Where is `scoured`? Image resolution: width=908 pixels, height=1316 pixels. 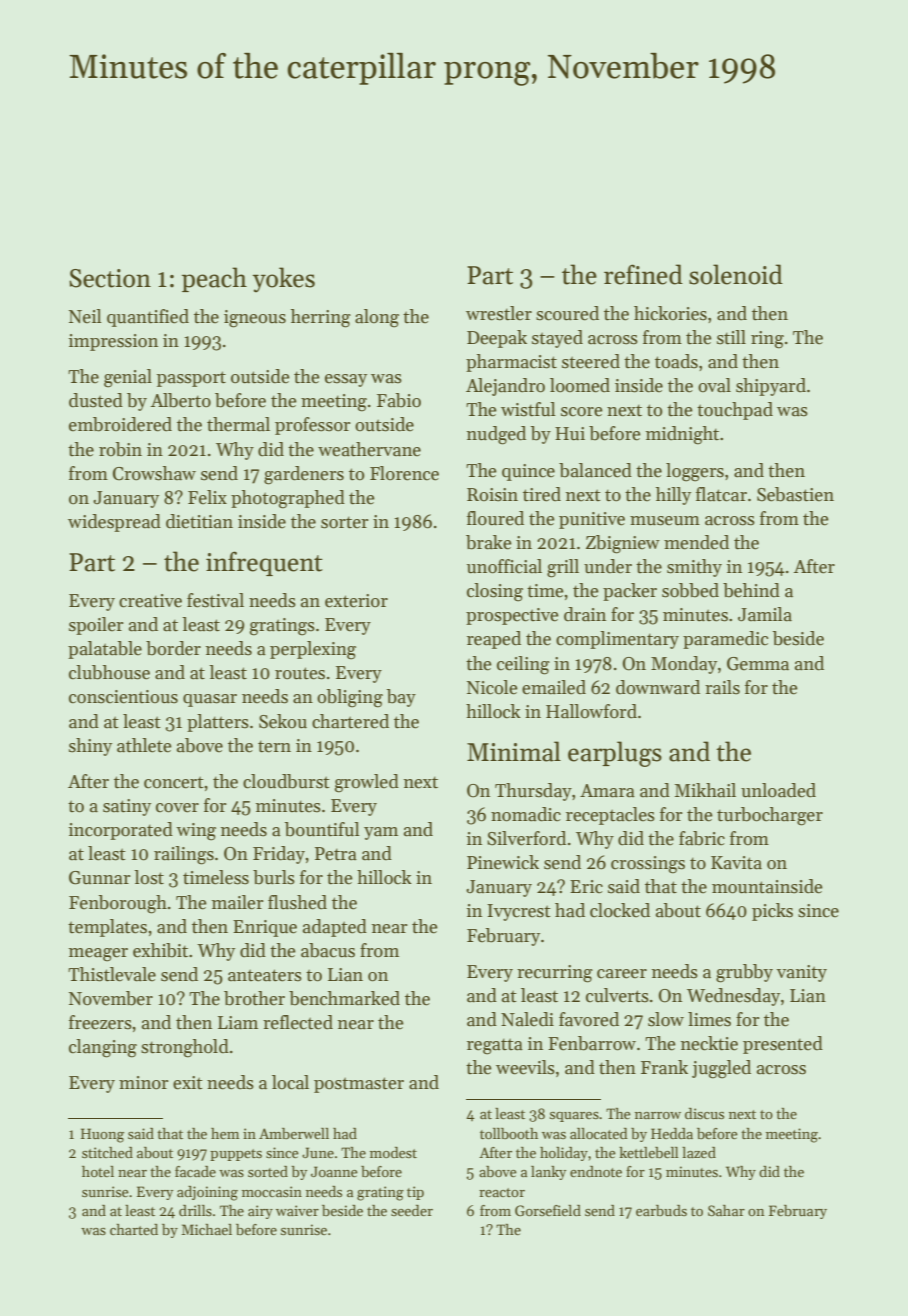
scoured is located at coordinates (567, 313).
